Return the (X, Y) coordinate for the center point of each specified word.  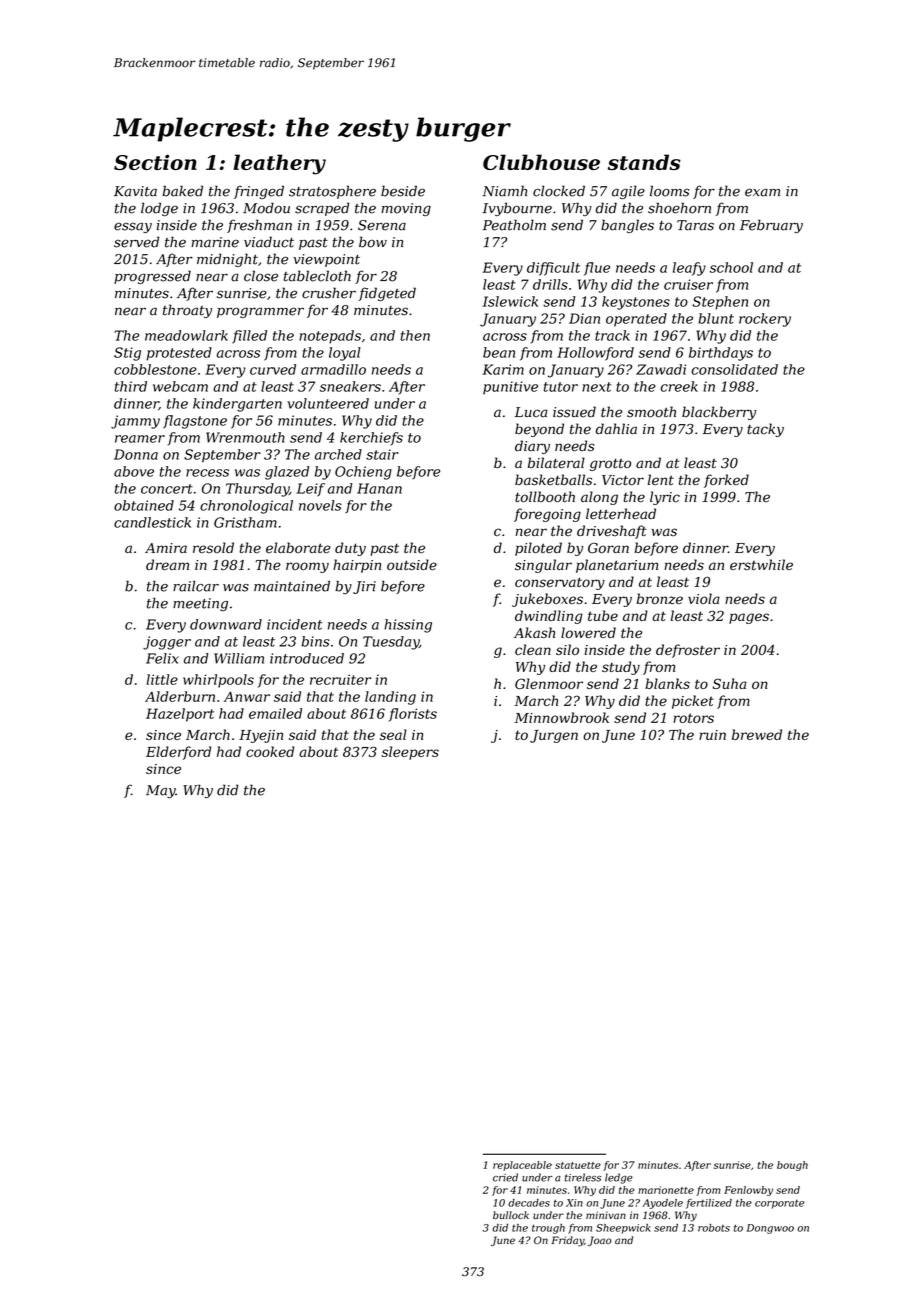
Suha (729, 683)
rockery (765, 320)
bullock (511, 1215)
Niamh (504, 191)
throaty (187, 311)
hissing (408, 626)
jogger (167, 643)
